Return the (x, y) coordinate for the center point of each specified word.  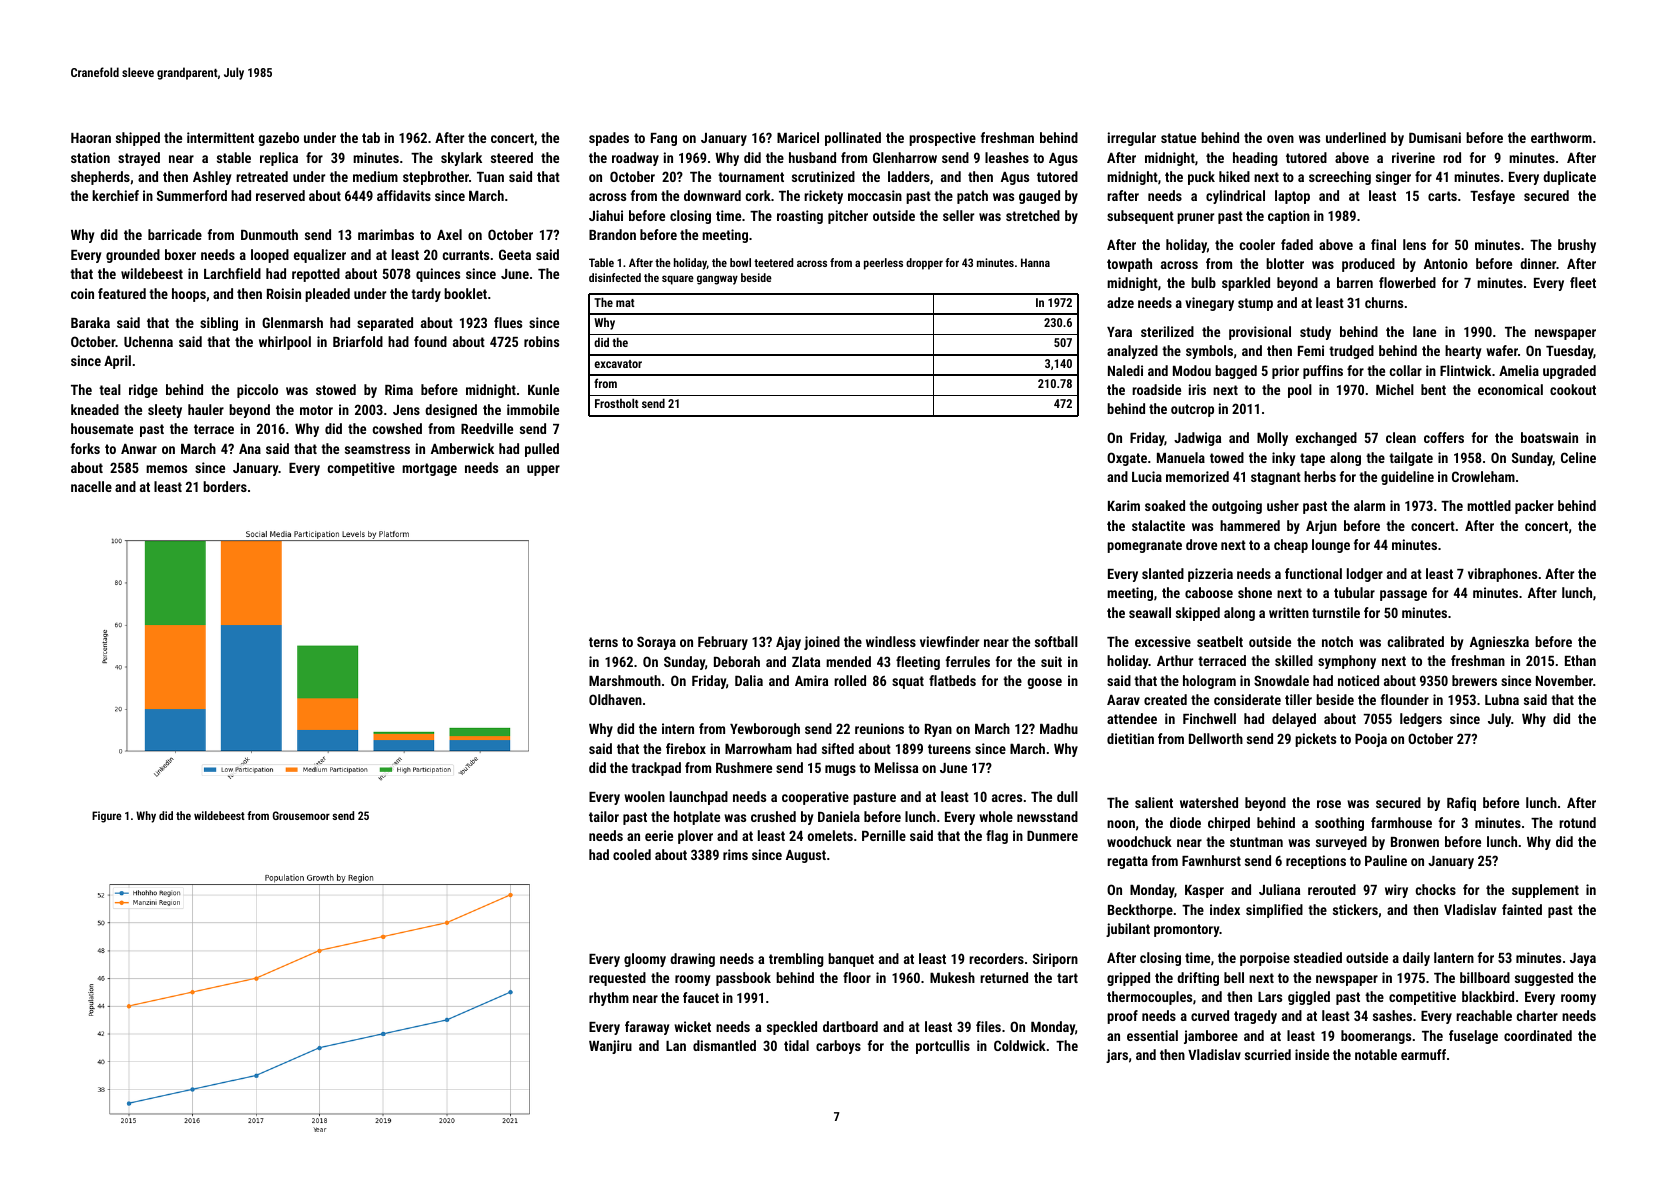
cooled (632, 854)
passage (1403, 595)
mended (848, 661)
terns (603, 642)
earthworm (1561, 137)
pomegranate (1144, 546)
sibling (219, 324)
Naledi (1125, 370)
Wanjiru (610, 1047)
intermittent (220, 137)
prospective (942, 139)
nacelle (91, 486)
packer (1534, 507)
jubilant (1128, 930)
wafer (1502, 350)
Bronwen (1415, 842)
